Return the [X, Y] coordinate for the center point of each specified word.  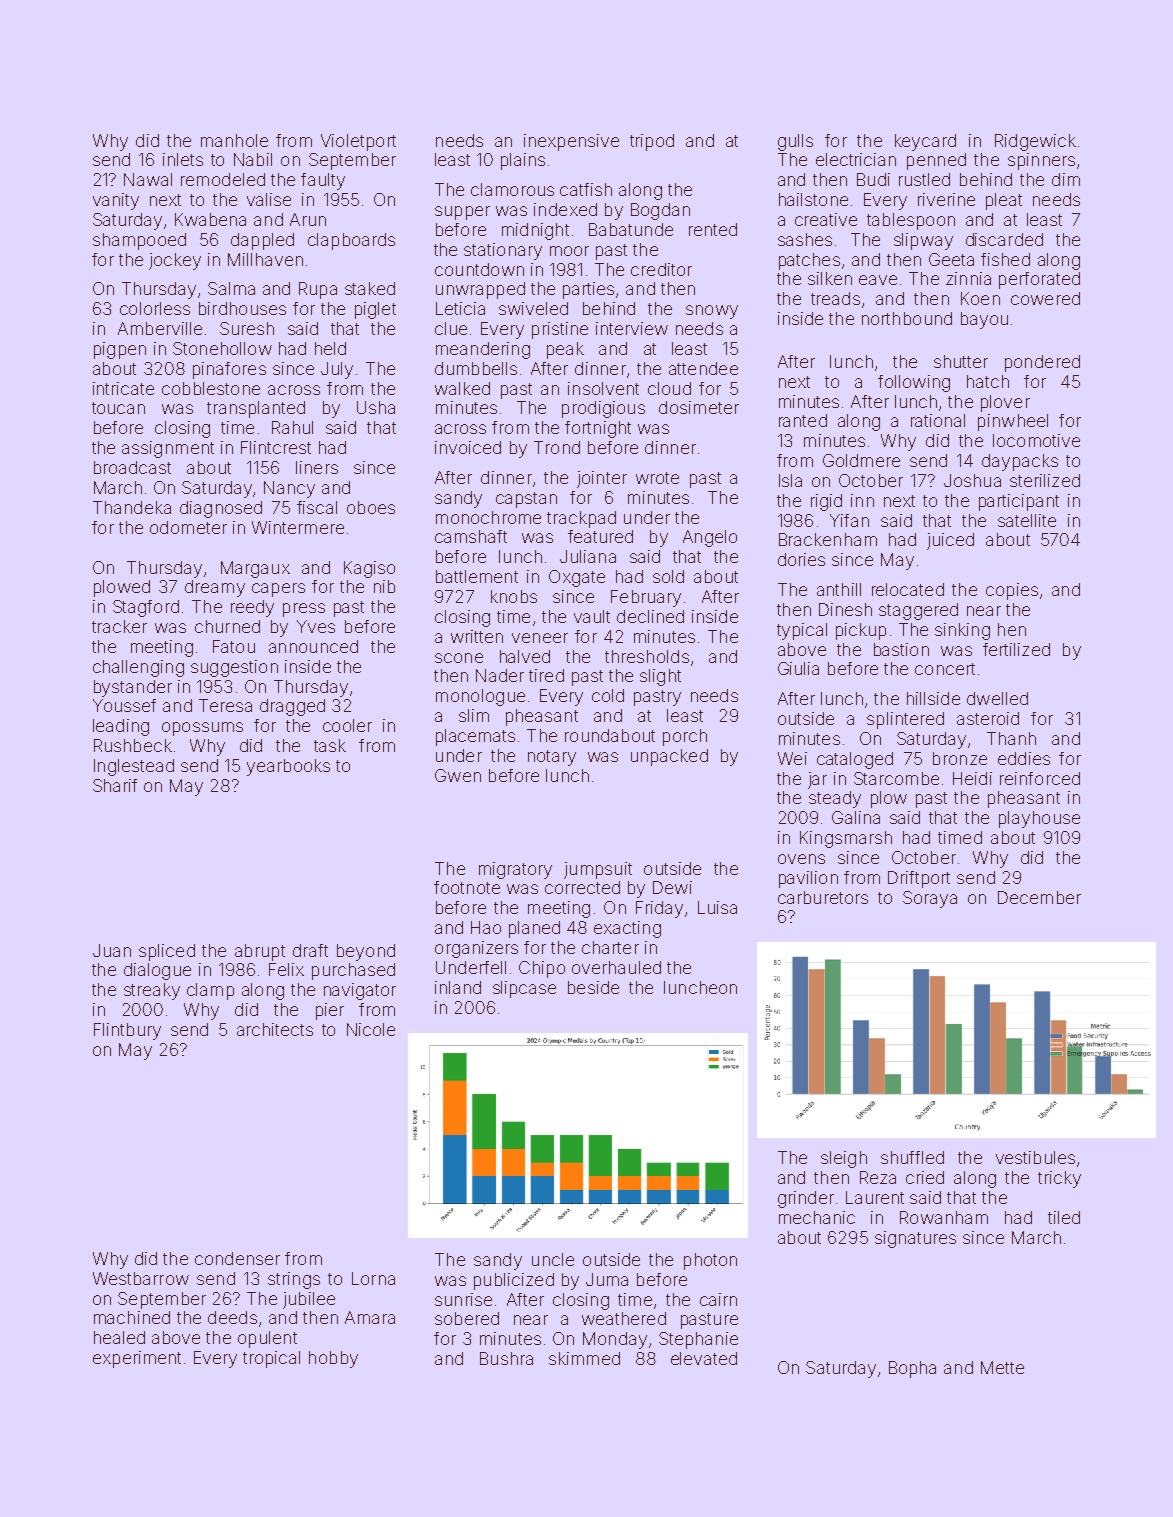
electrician [856, 159]
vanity [116, 201]
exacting [627, 929]
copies [1012, 591]
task [330, 745]
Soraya [930, 899]
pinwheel [1013, 422]
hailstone [813, 199]
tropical [271, 1359]
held [330, 348]
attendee [703, 368]
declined [650, 616]
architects [275, 1029]
